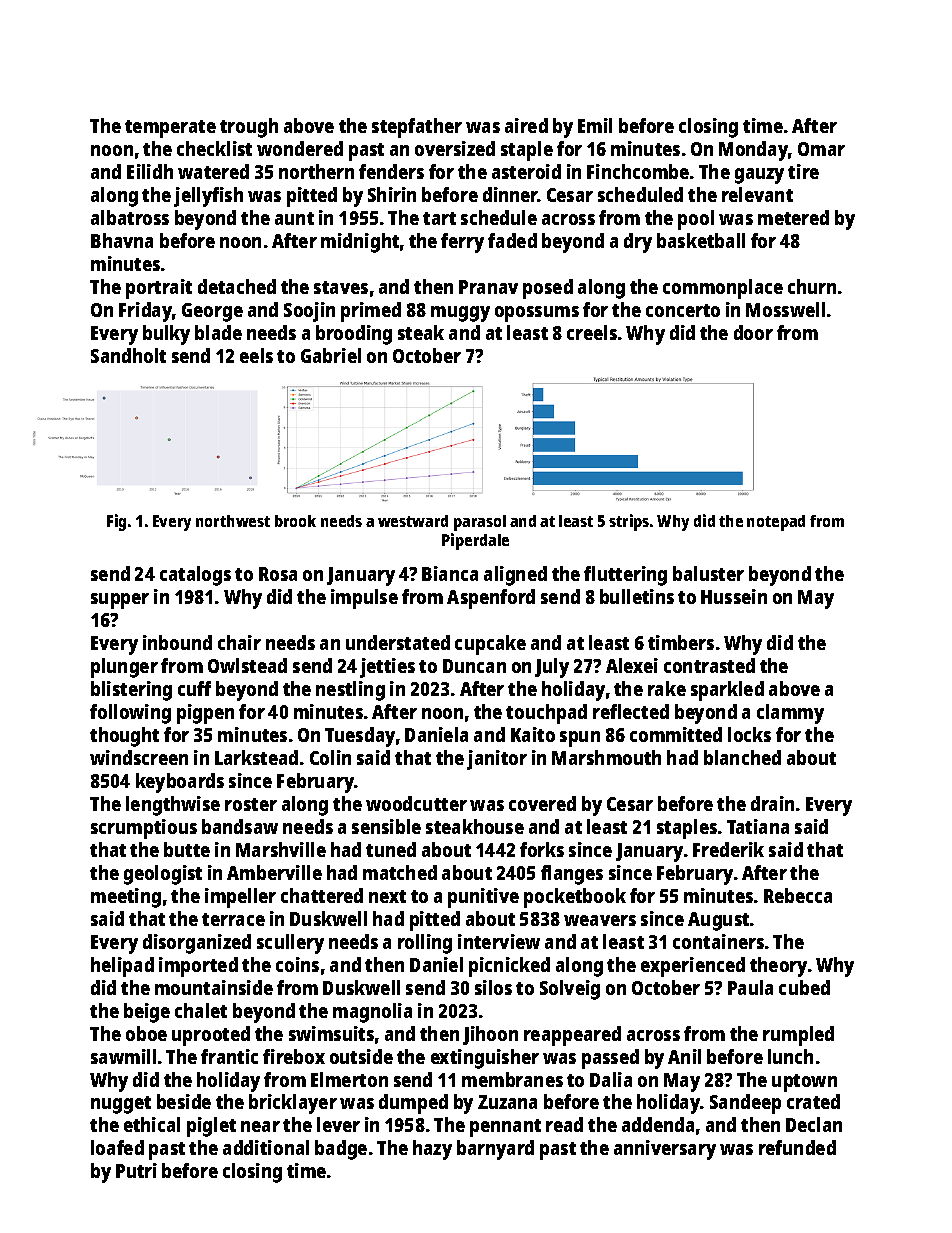 The height and width of the screenshot is (1233, 952). Describe the element at coordinates (316, 171) in the screenshot. I see `northern` at that location.
